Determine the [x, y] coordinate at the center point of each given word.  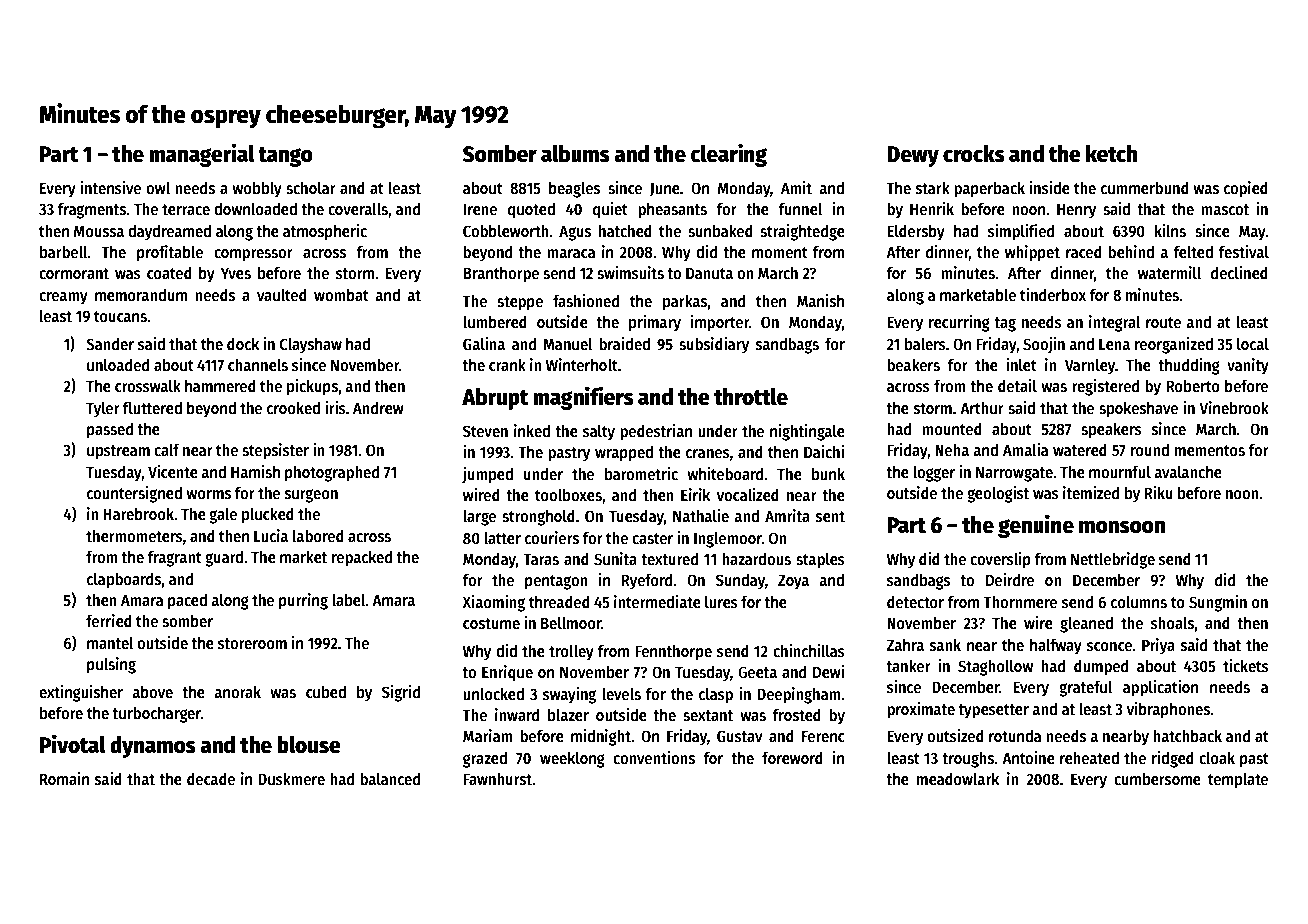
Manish [820, 300]
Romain [64, 778]
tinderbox [1053, 294]
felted [1193, 251]
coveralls [358, 209]
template [1238, 781]
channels [258, 365]
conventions [654, 757]
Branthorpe [501, 274]
